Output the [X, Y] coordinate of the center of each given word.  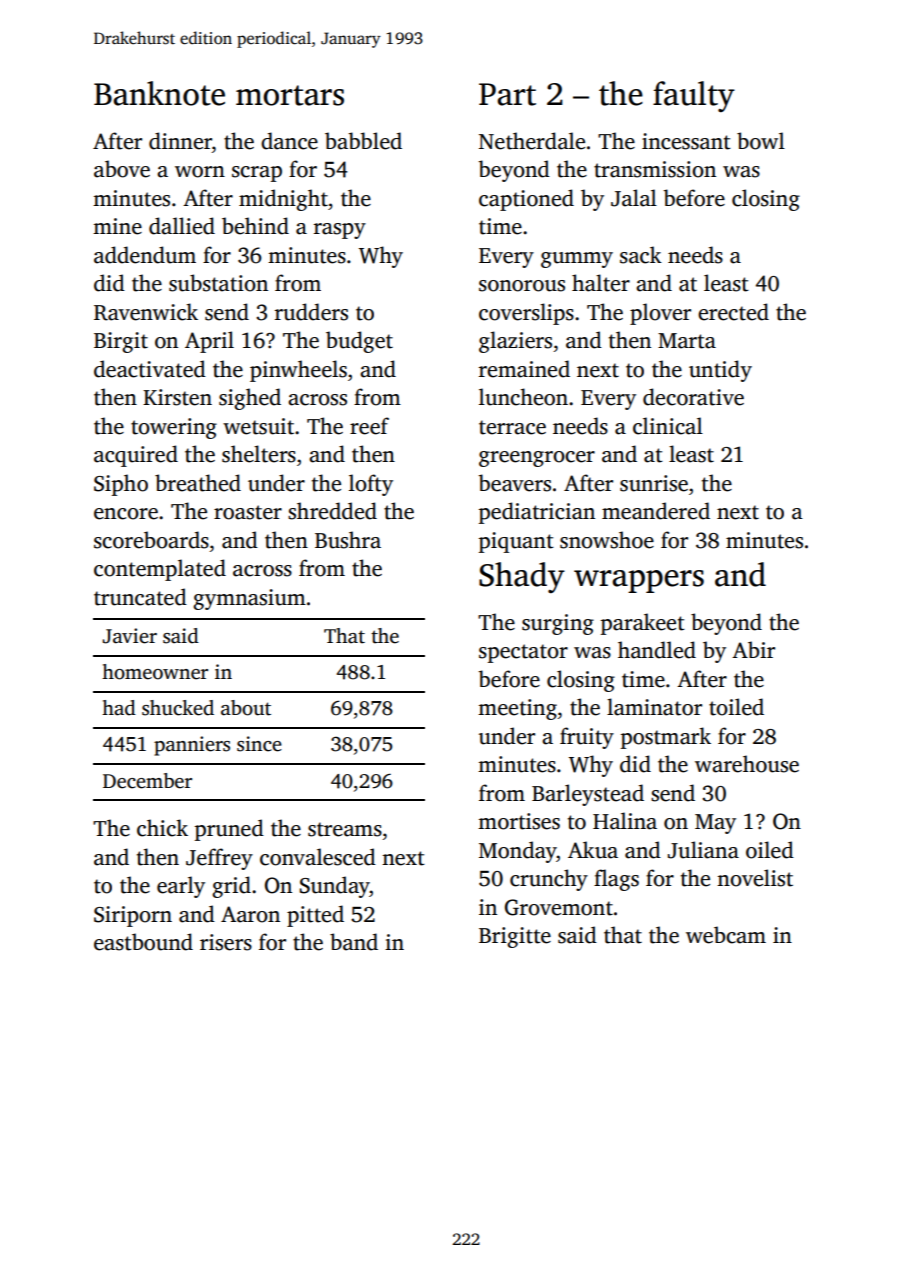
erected [733, 312]
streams [345, 829]
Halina [625, 821]
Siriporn [133, 916]
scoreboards [151, 540]
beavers [514, 483]
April [209, 342]
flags [616, 880]
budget [359, 342]
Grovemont [559, 907]
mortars [290, 95]
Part [507, 94]
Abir [753, 649]
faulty [694, 96]
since [259, 744]
